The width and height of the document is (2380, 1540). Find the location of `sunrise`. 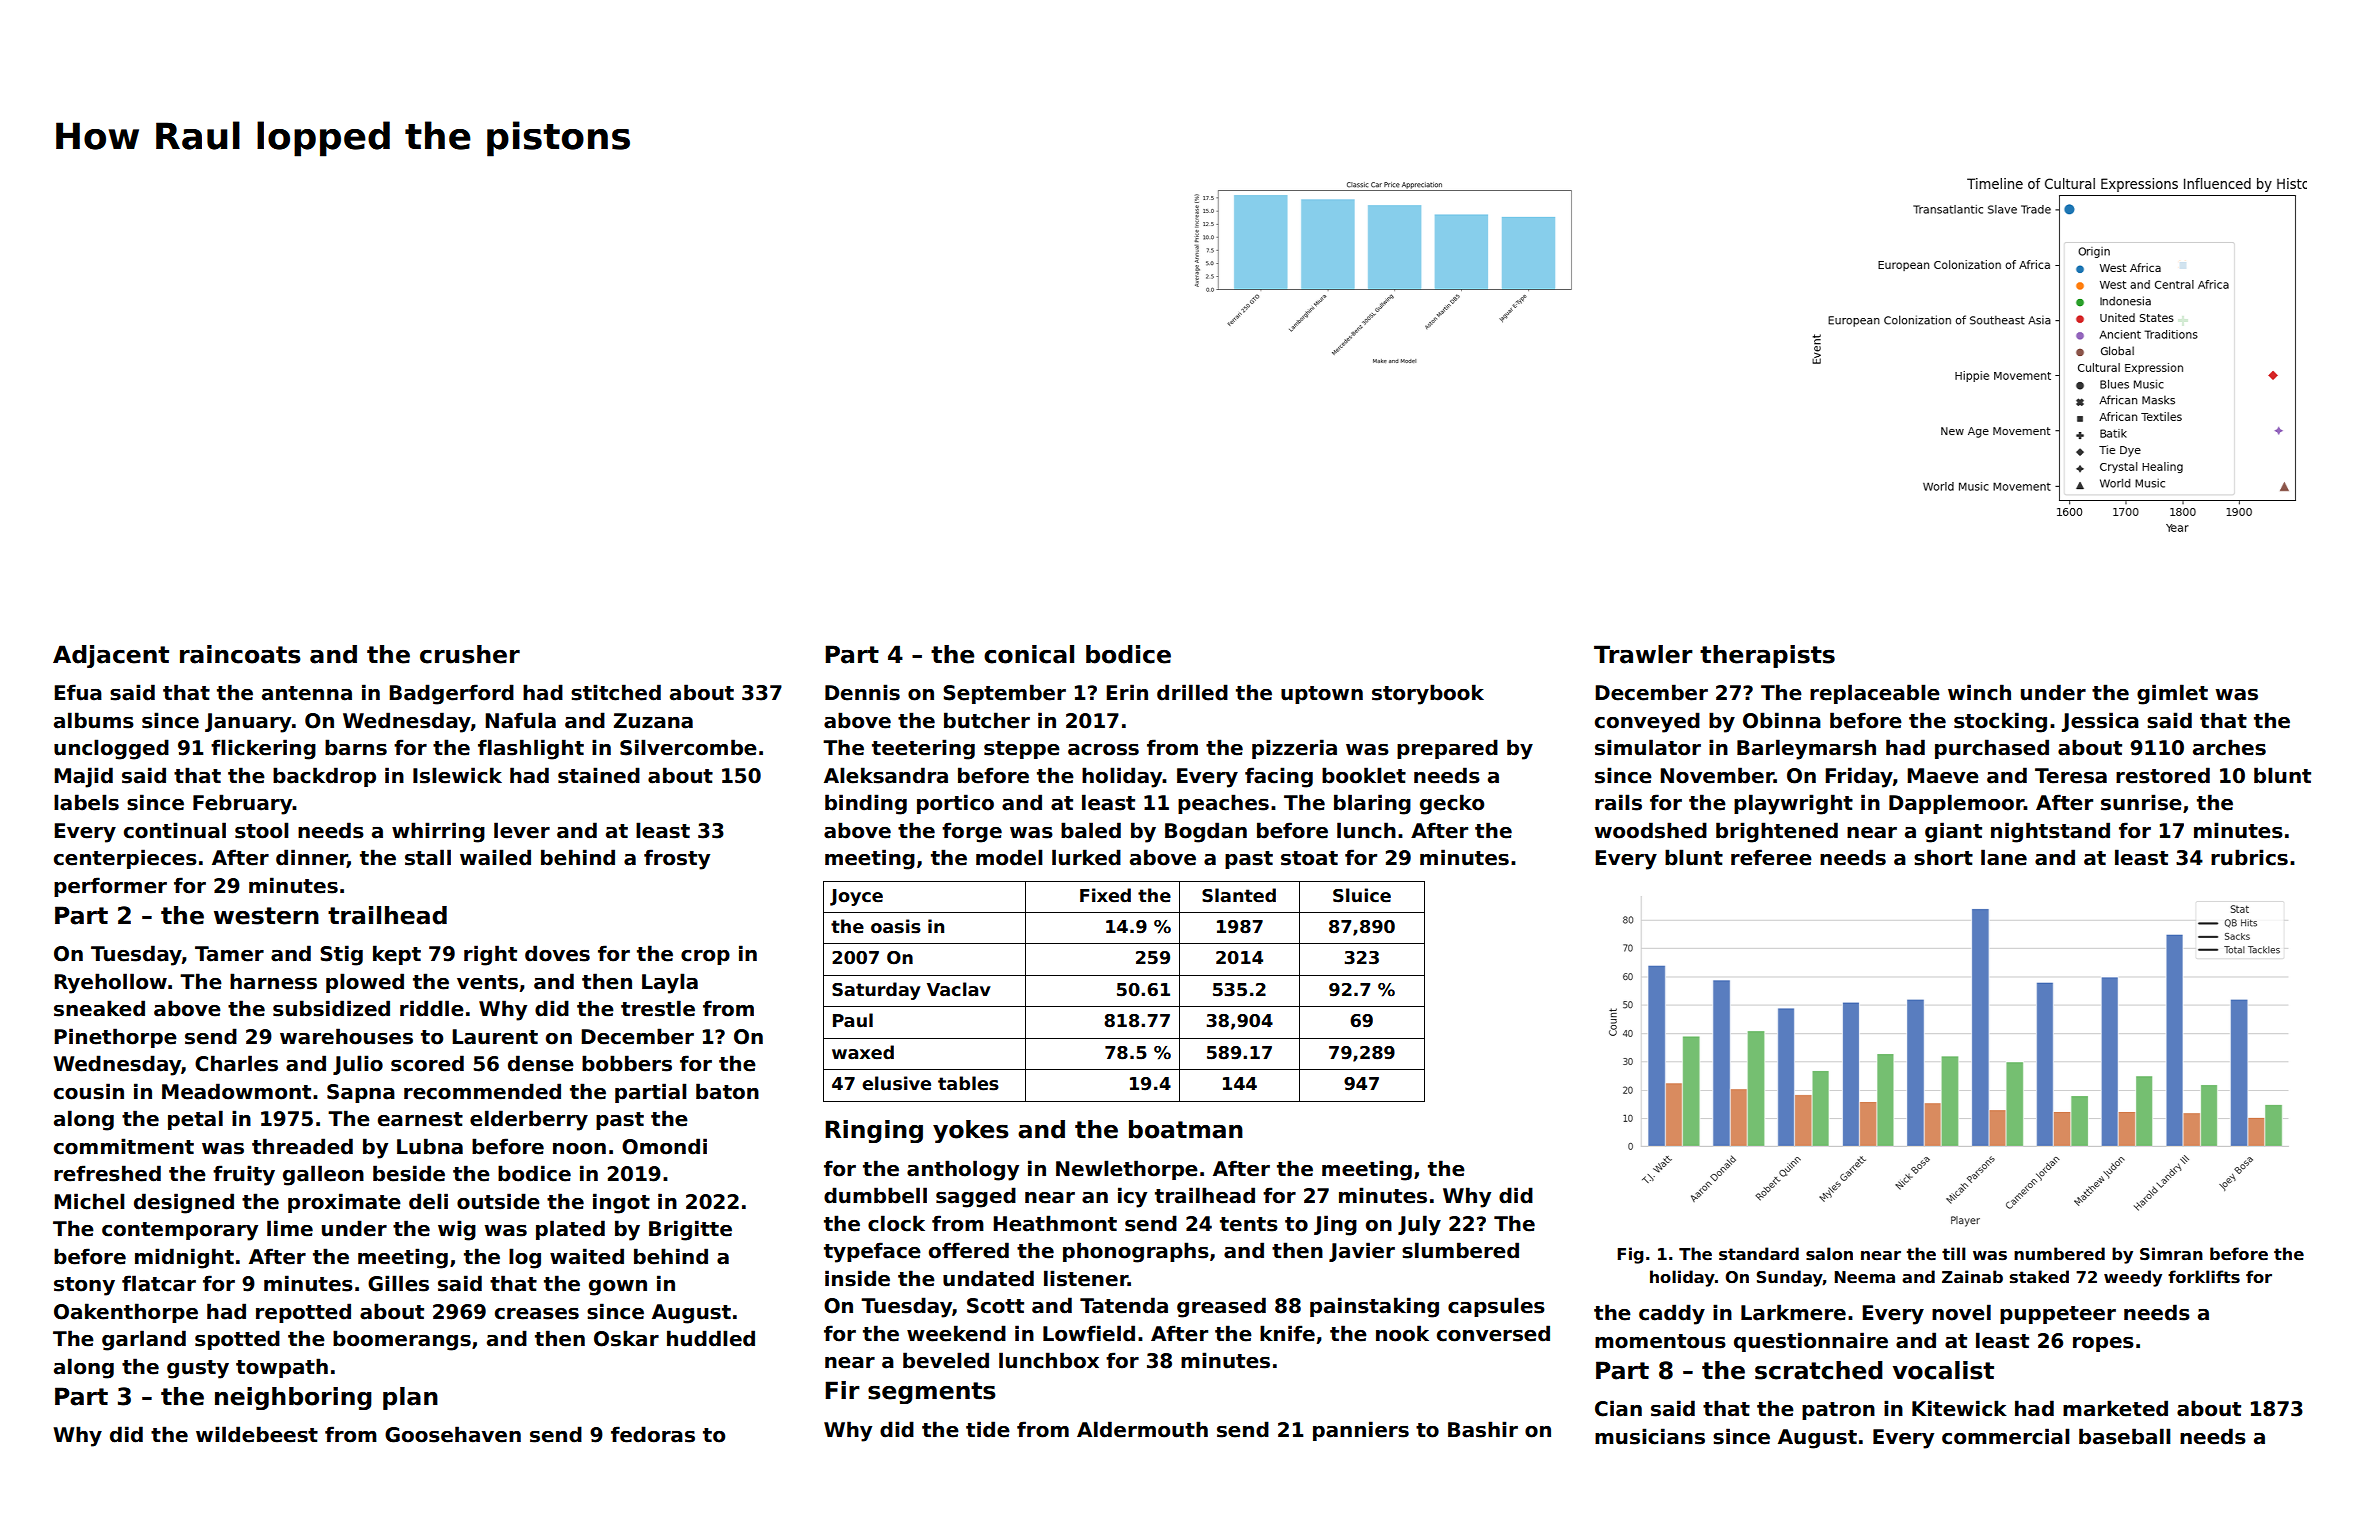

sunrise is located at coordinates (2141, 802).
